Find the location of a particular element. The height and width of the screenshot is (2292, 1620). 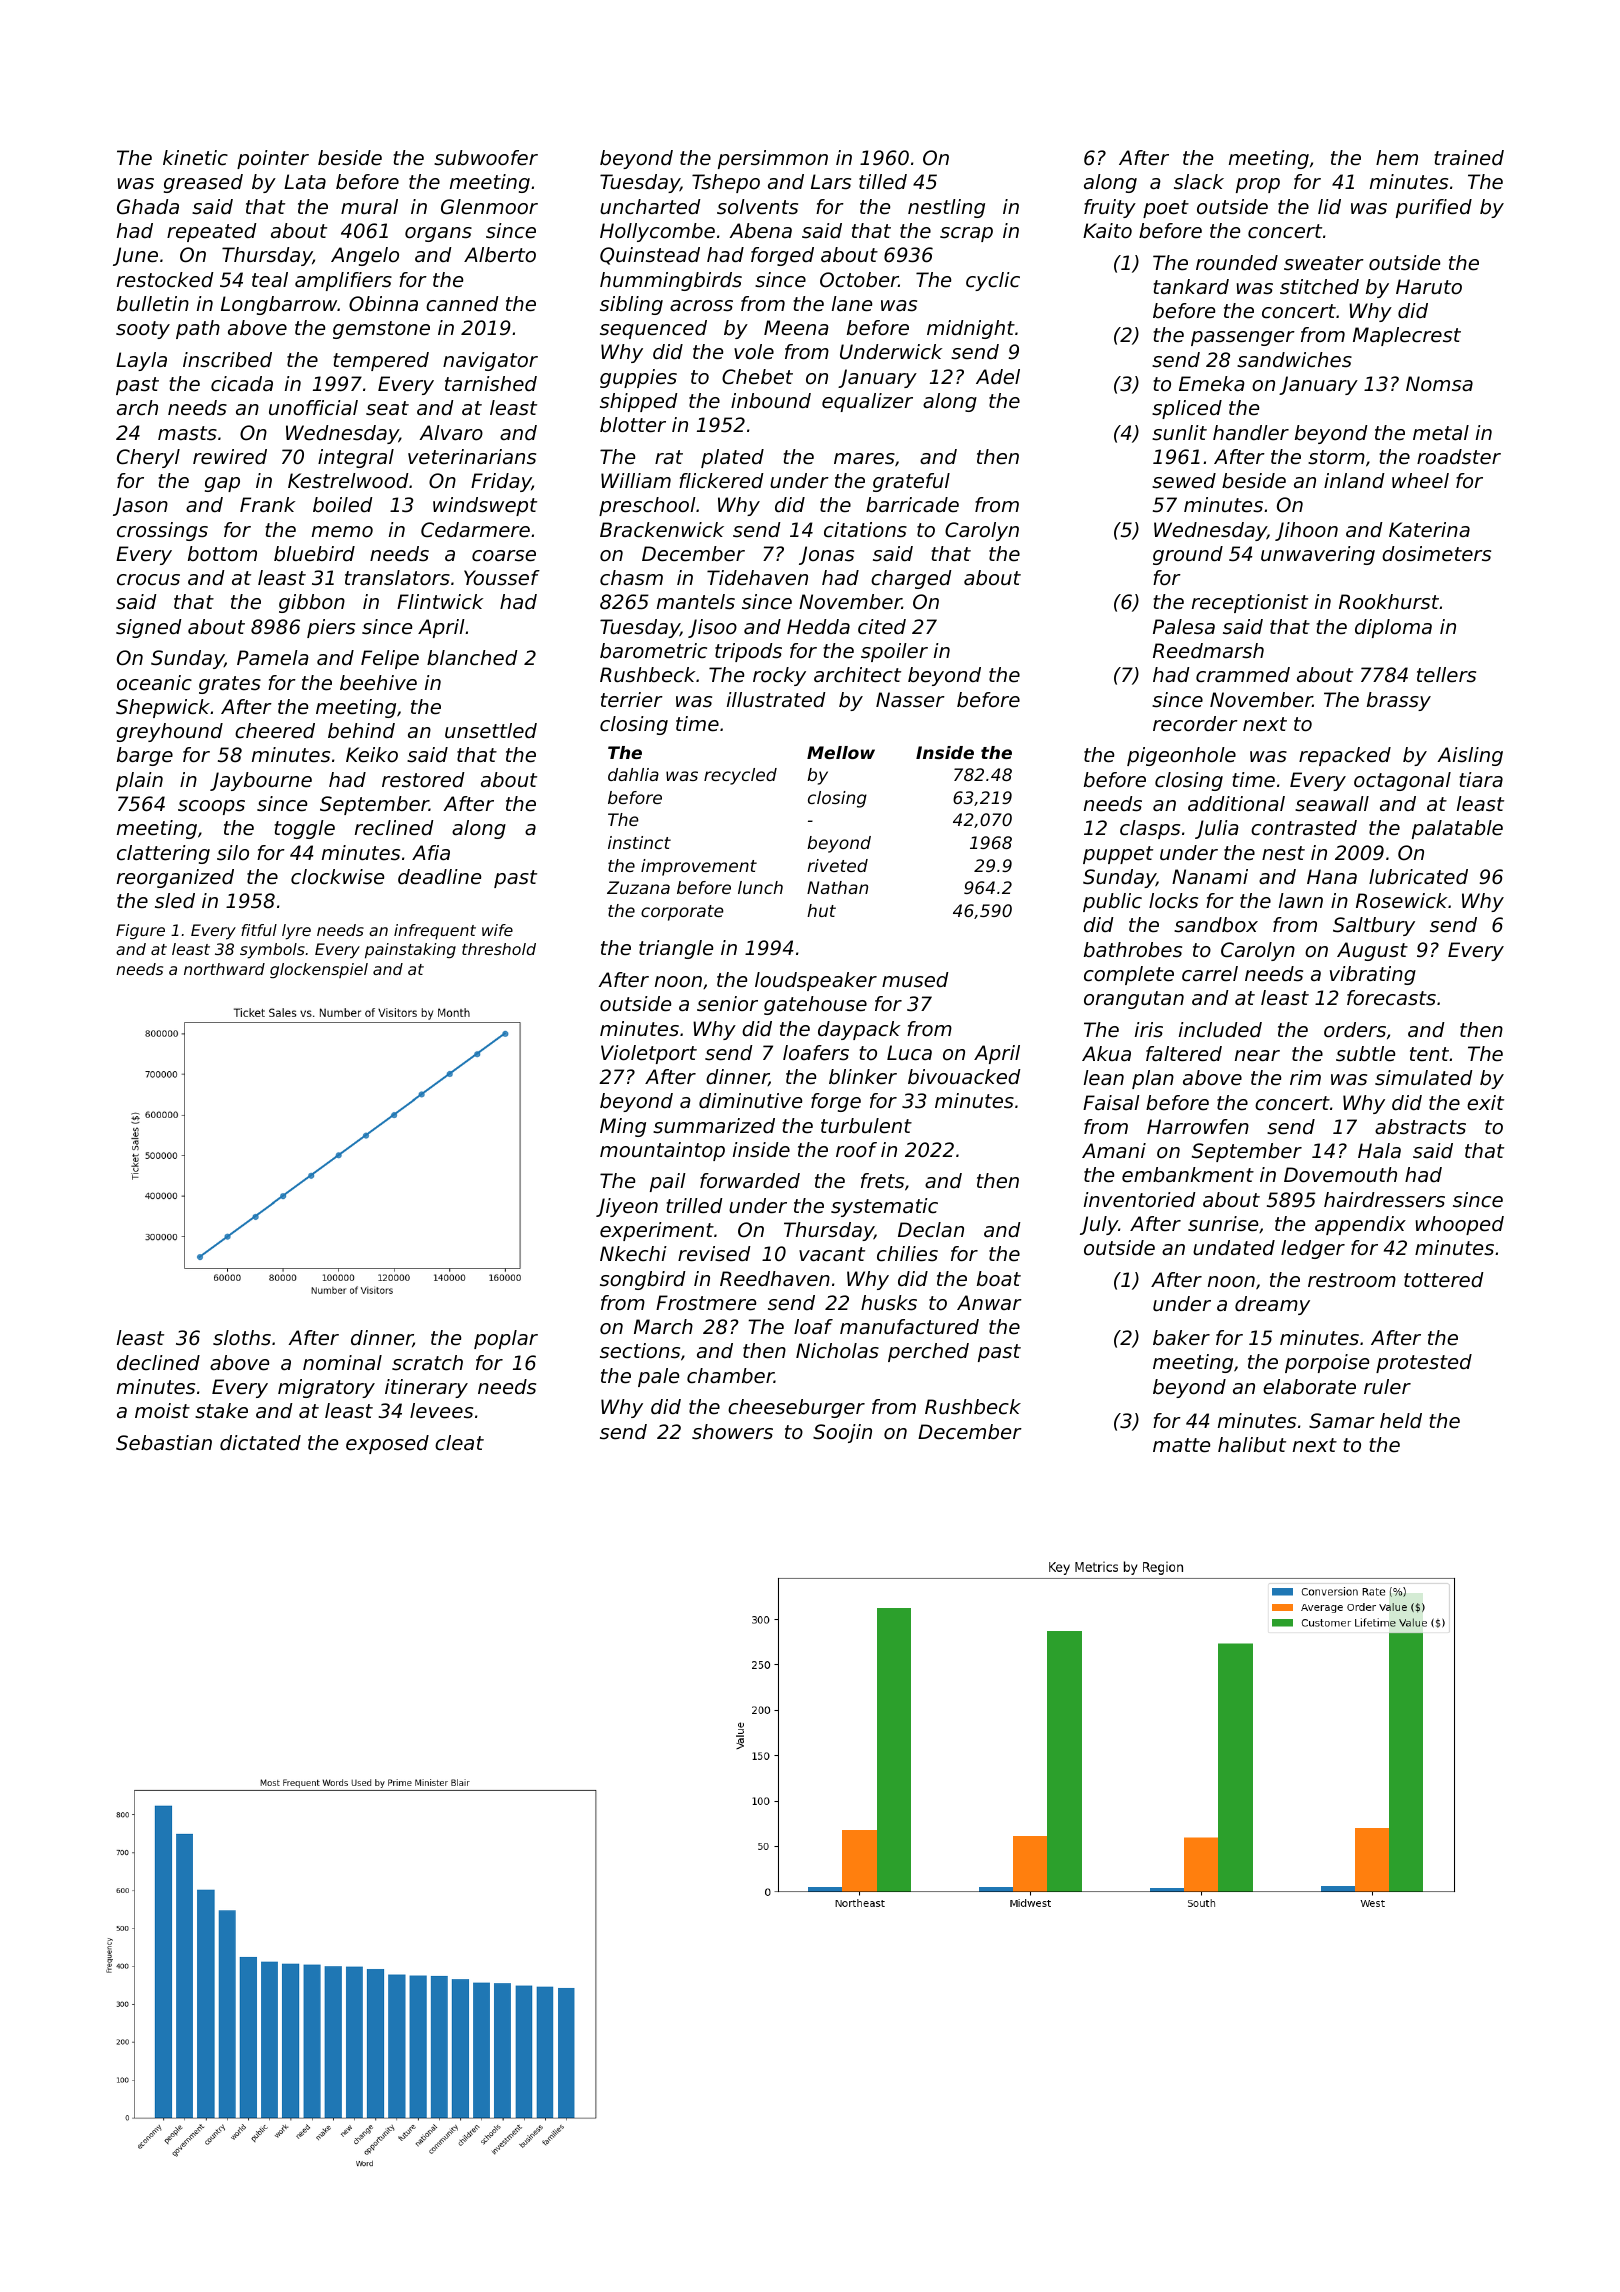

Aisling is located at coordinates (1470, 756).
